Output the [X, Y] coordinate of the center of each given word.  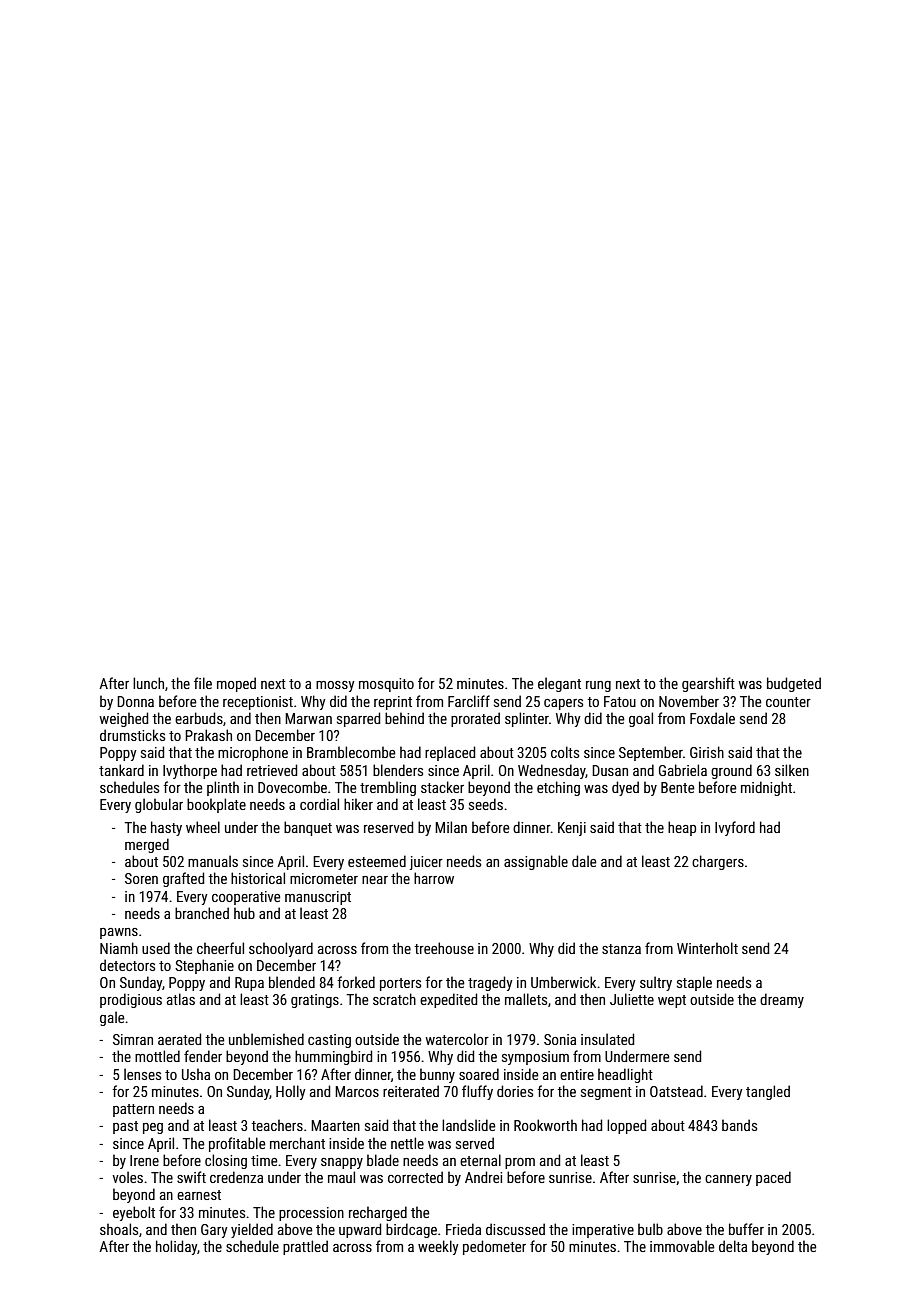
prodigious [131, 1000]
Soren [141, 878]
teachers [277, 1125]
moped [236, 684]
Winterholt [707, 948]
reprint [393, 703]
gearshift [708, 684]
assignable [536, 862]
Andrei [483, 1177]
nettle [407, 1143]
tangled [768, 1092]
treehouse [444, 948]
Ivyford [735, 828]
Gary [214, 1231]
